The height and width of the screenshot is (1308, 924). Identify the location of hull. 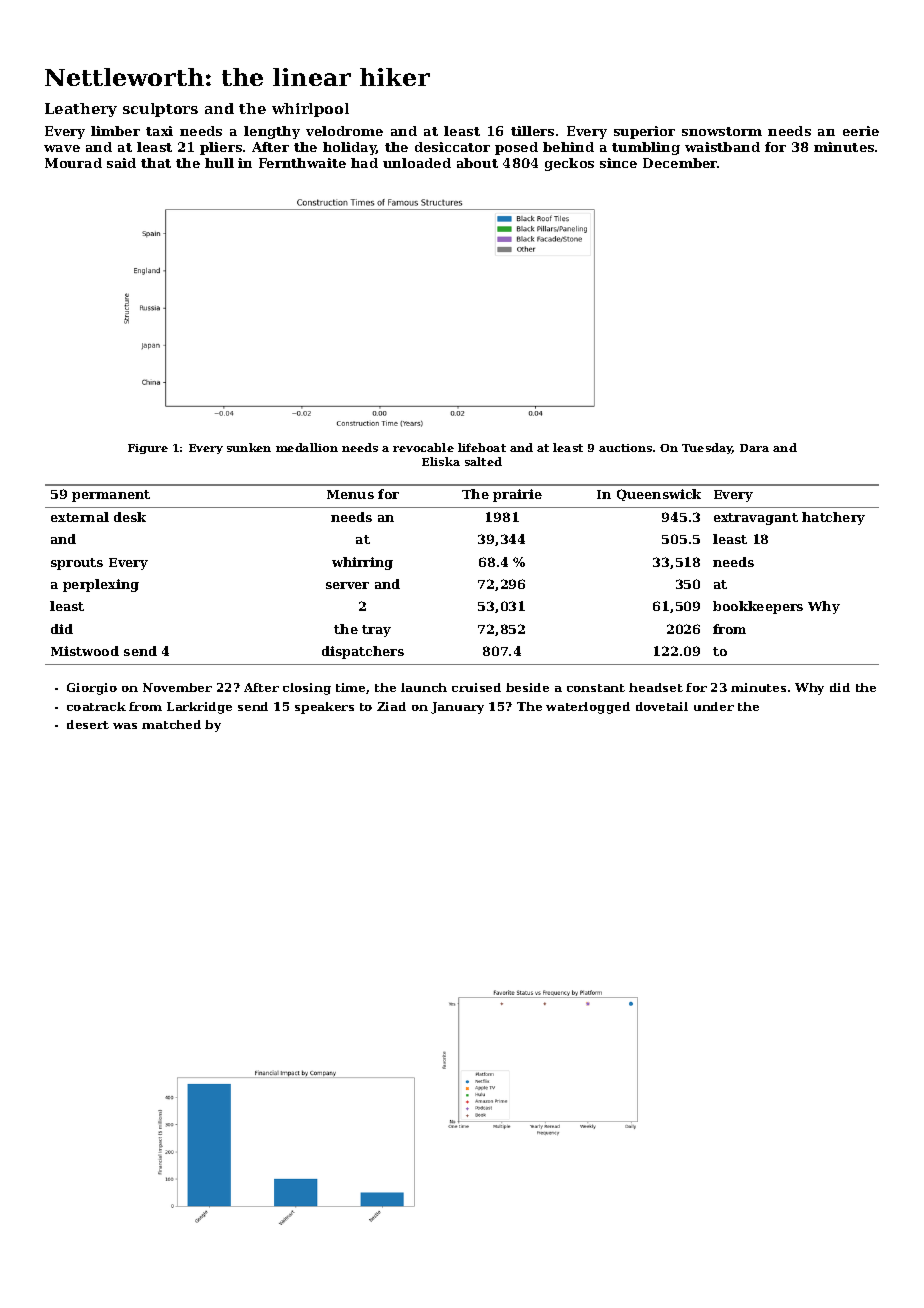
(219, 163).
